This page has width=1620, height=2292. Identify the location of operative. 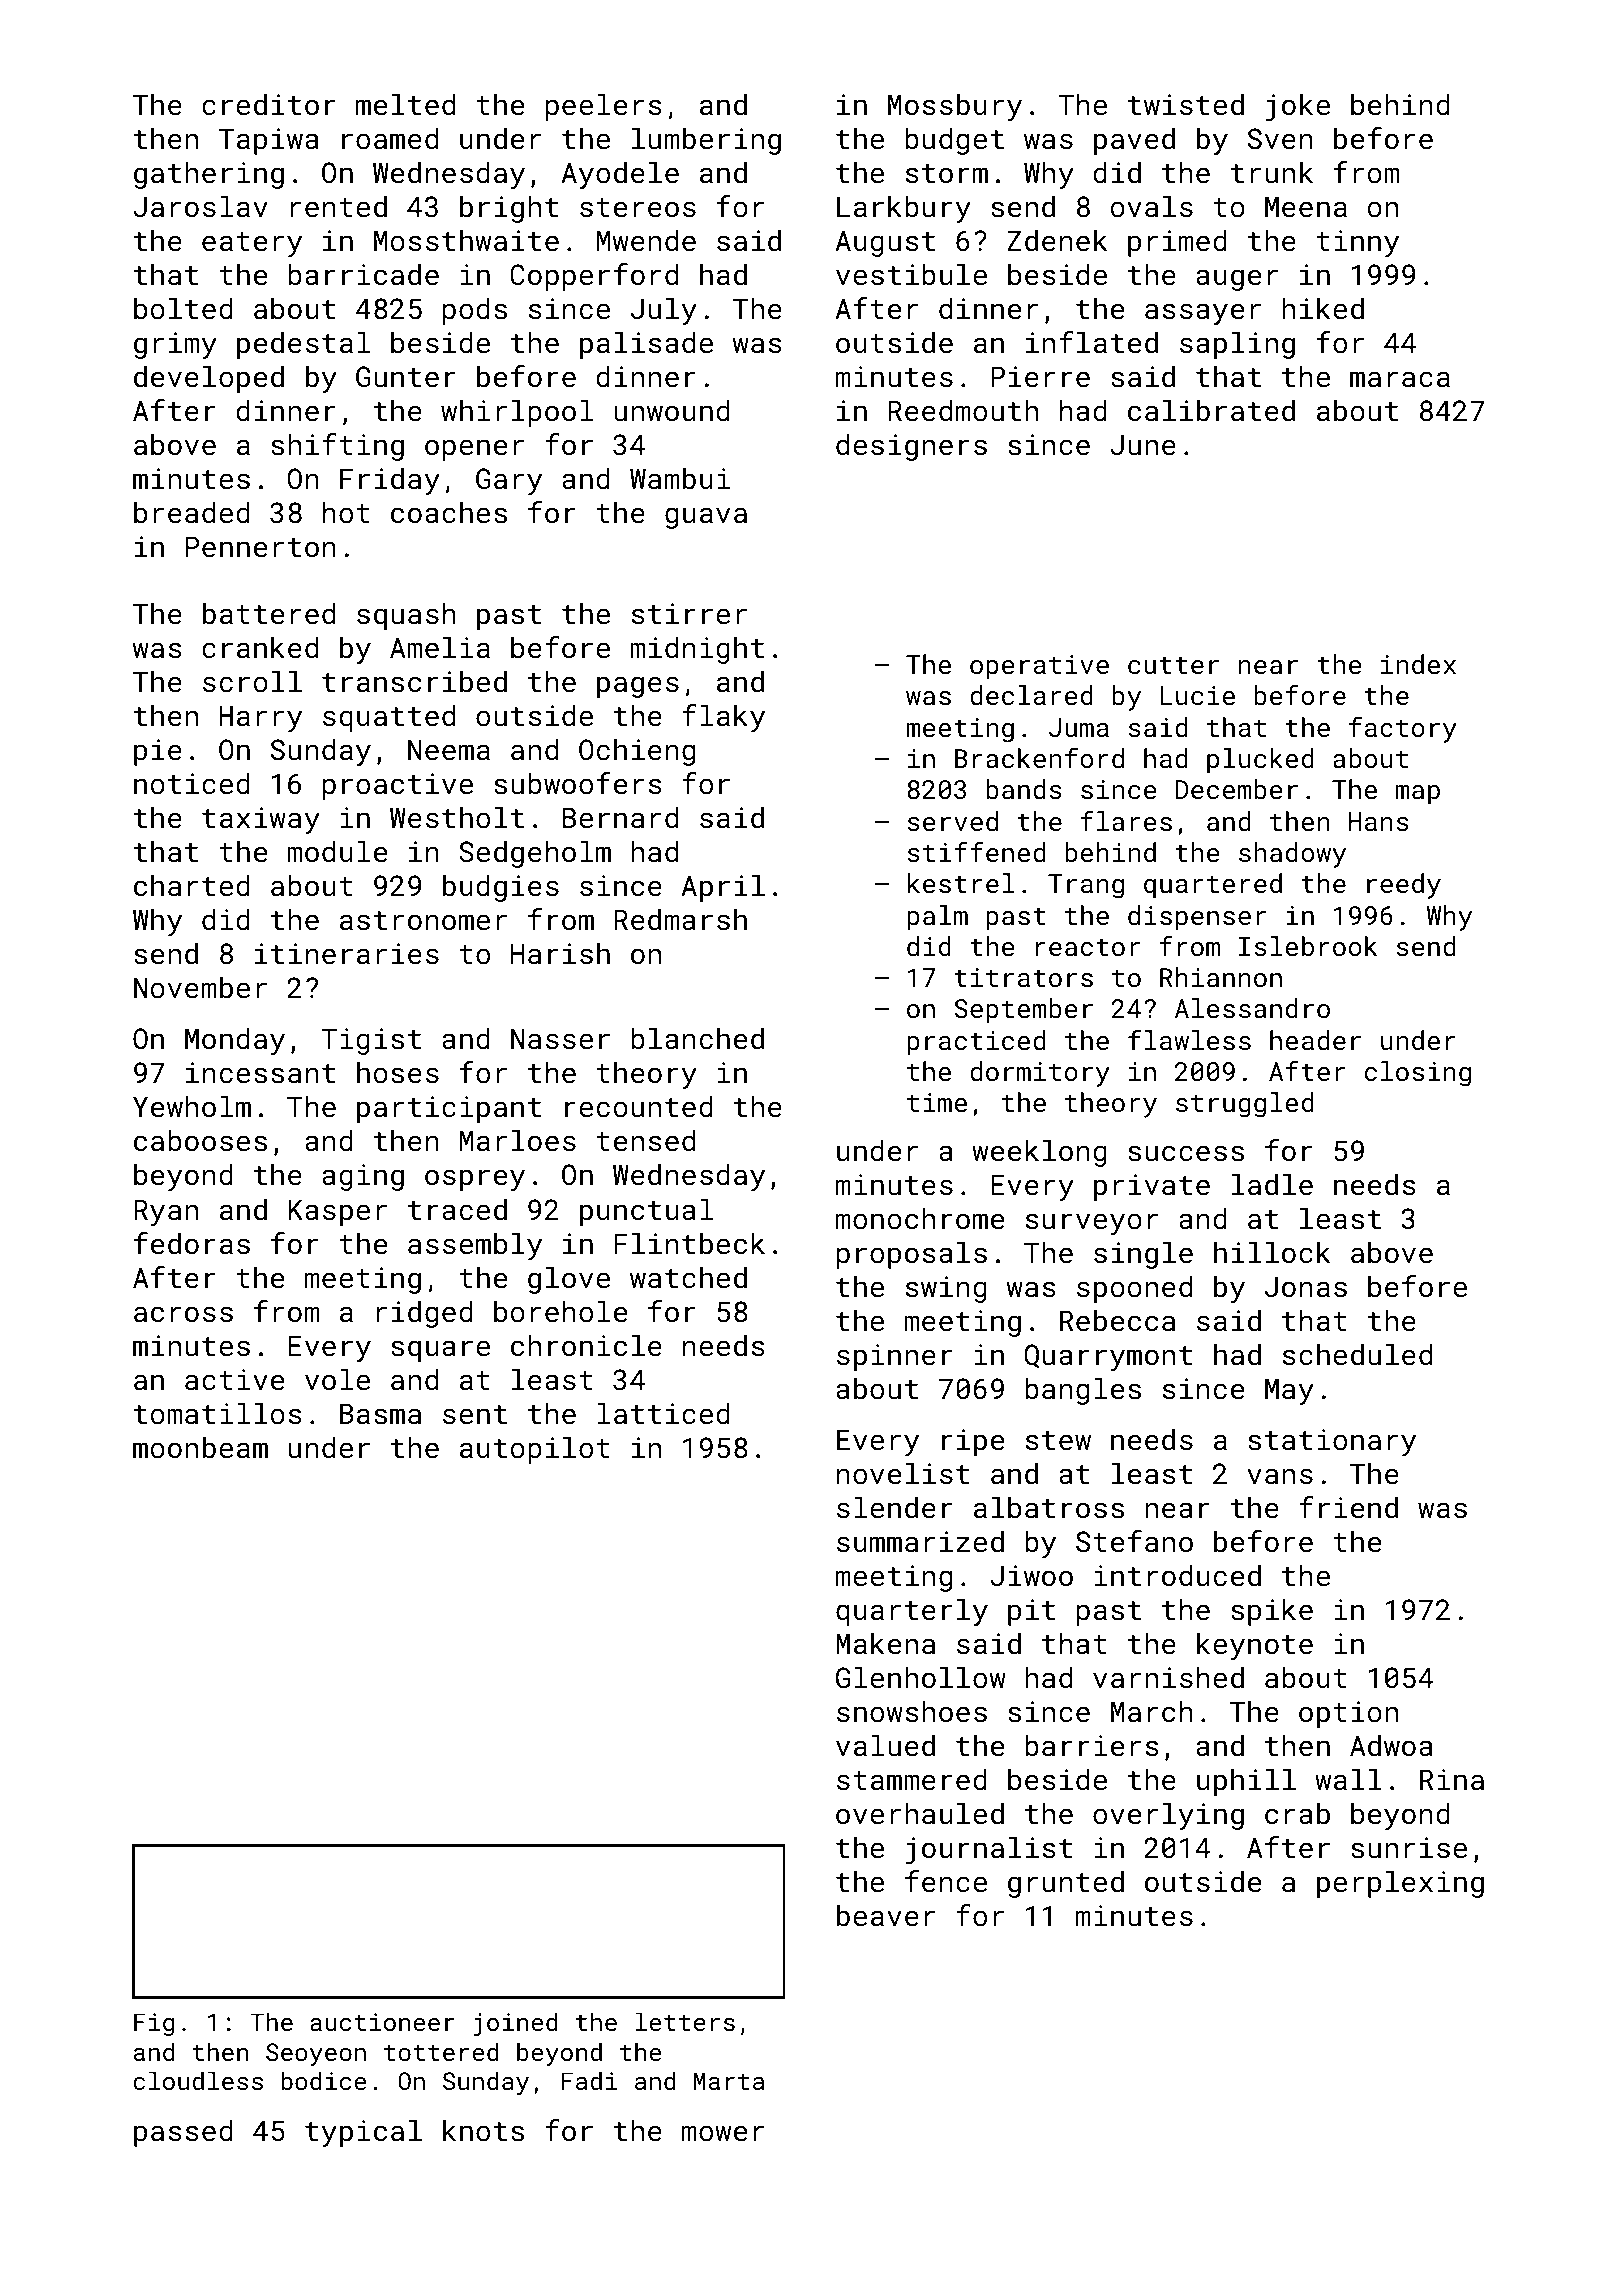
(1039, 667).
